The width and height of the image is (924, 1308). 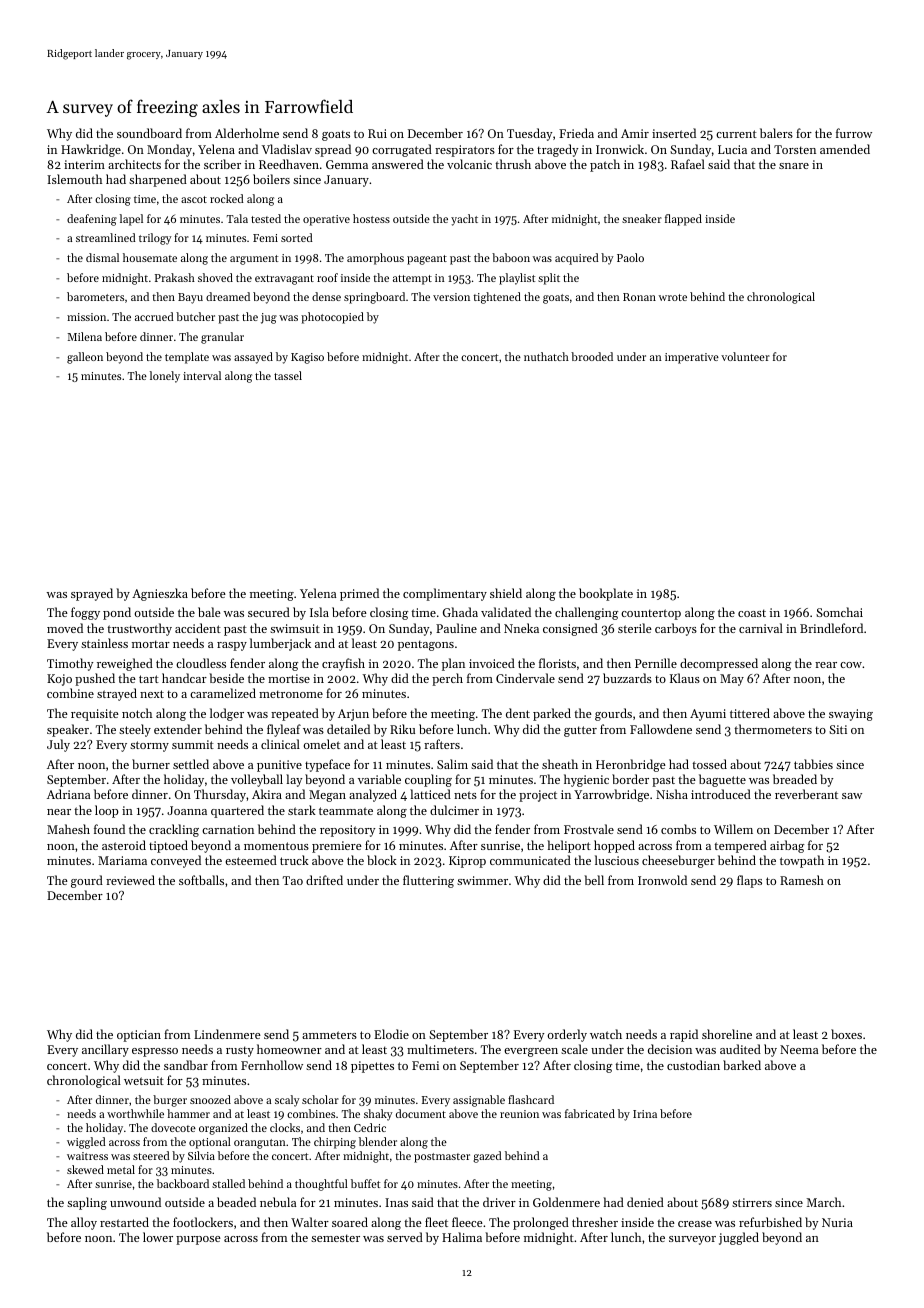 What do you see at coordinates (343, 664) in the image?
I see `crayfish` at bounding box center [343, 664].
